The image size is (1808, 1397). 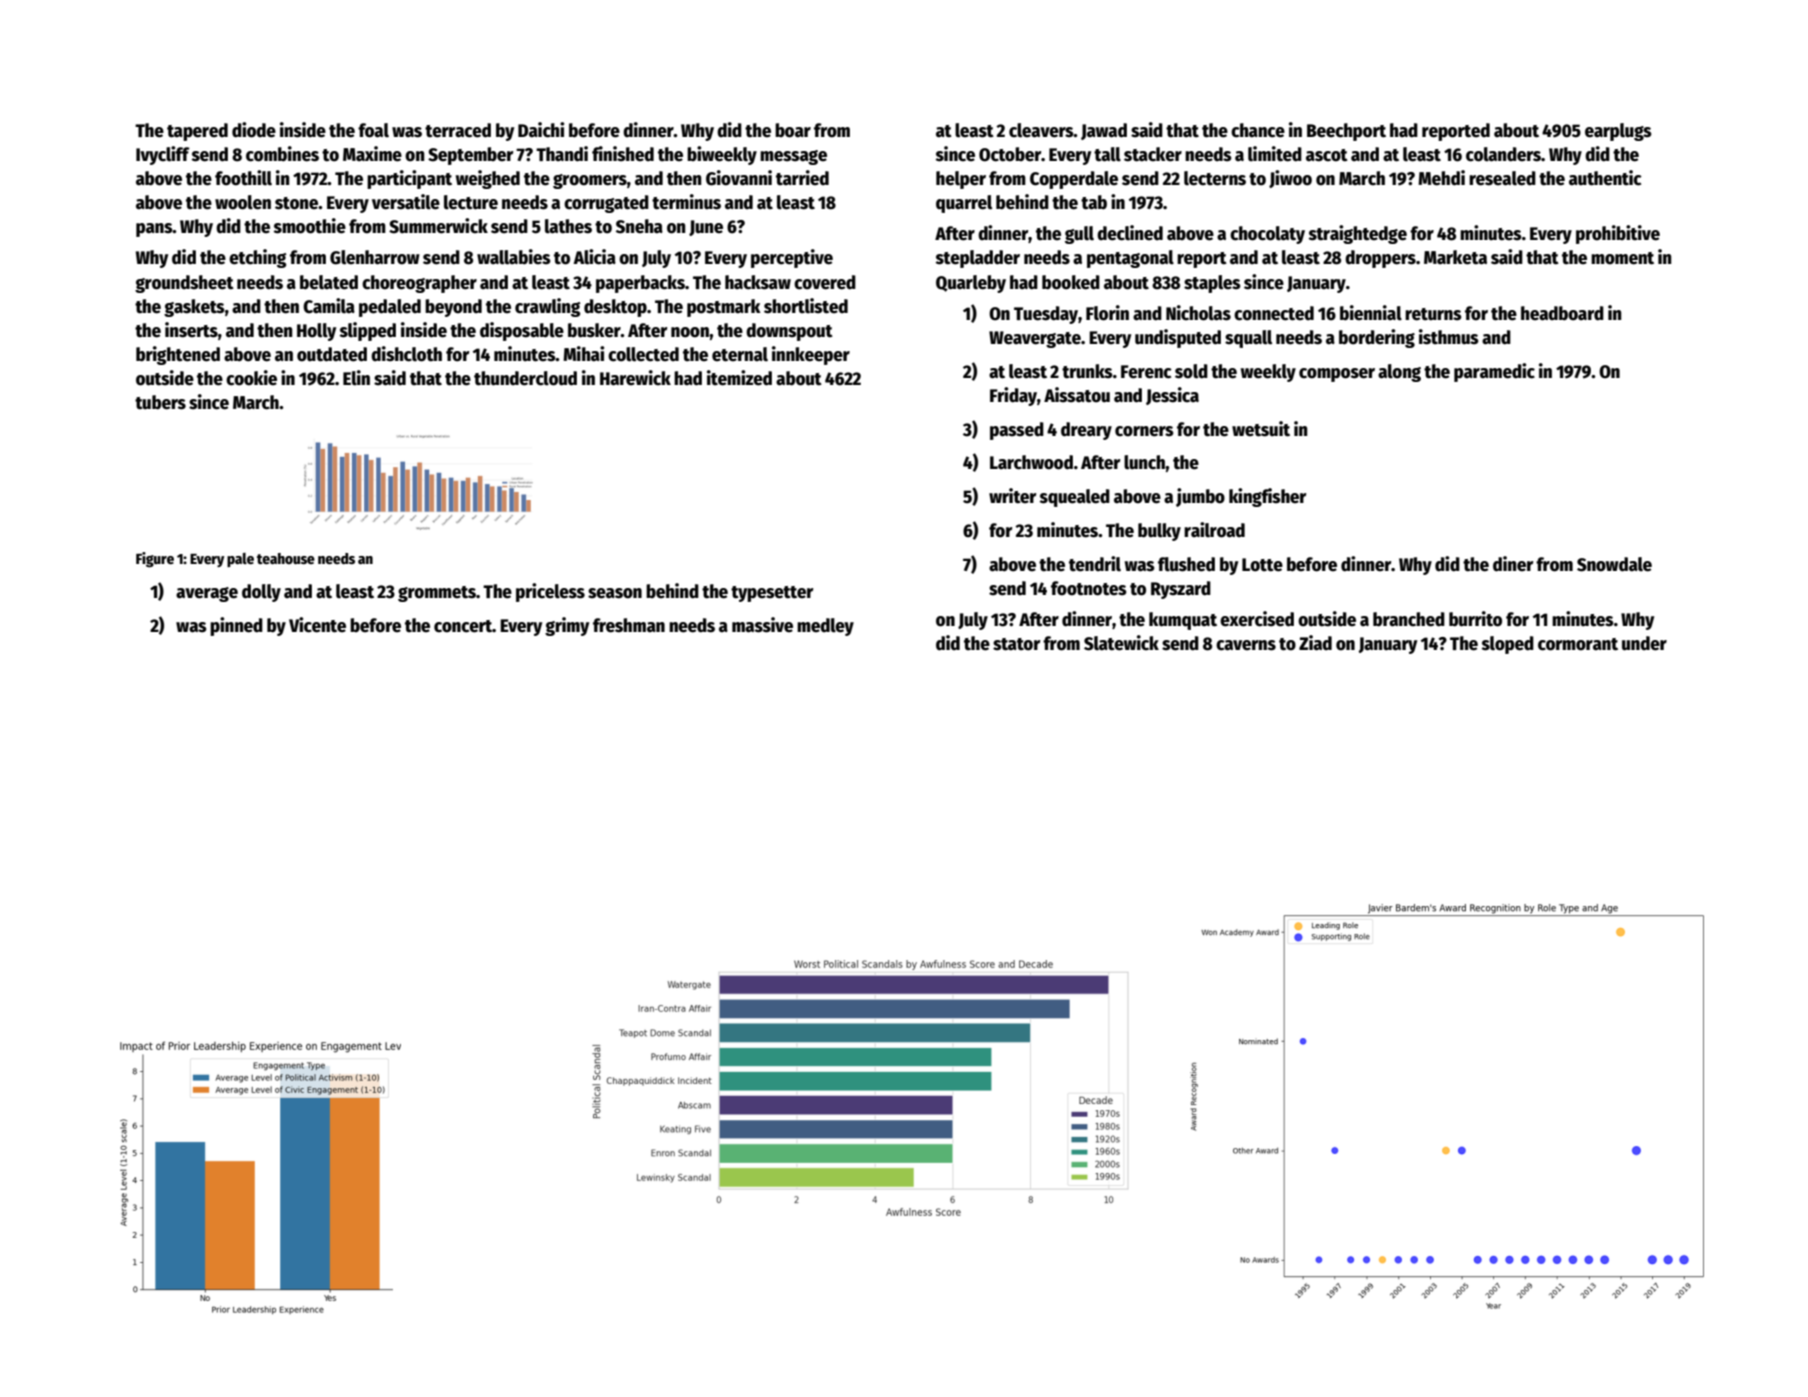 I want to click on Larchwood, so click(x=1031, y=462).
